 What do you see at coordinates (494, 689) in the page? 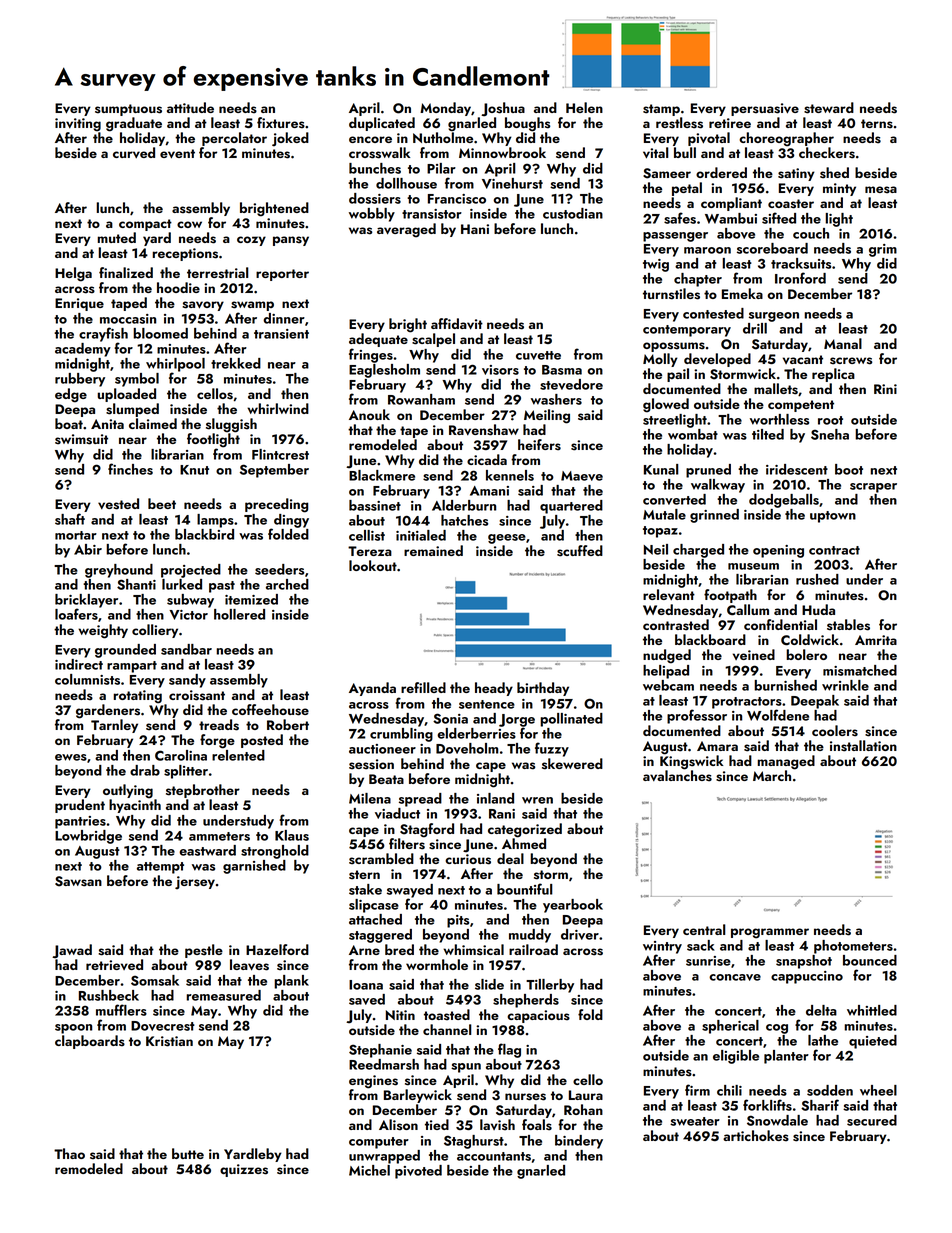
I see `heady` at bounding box center [494, 689].
